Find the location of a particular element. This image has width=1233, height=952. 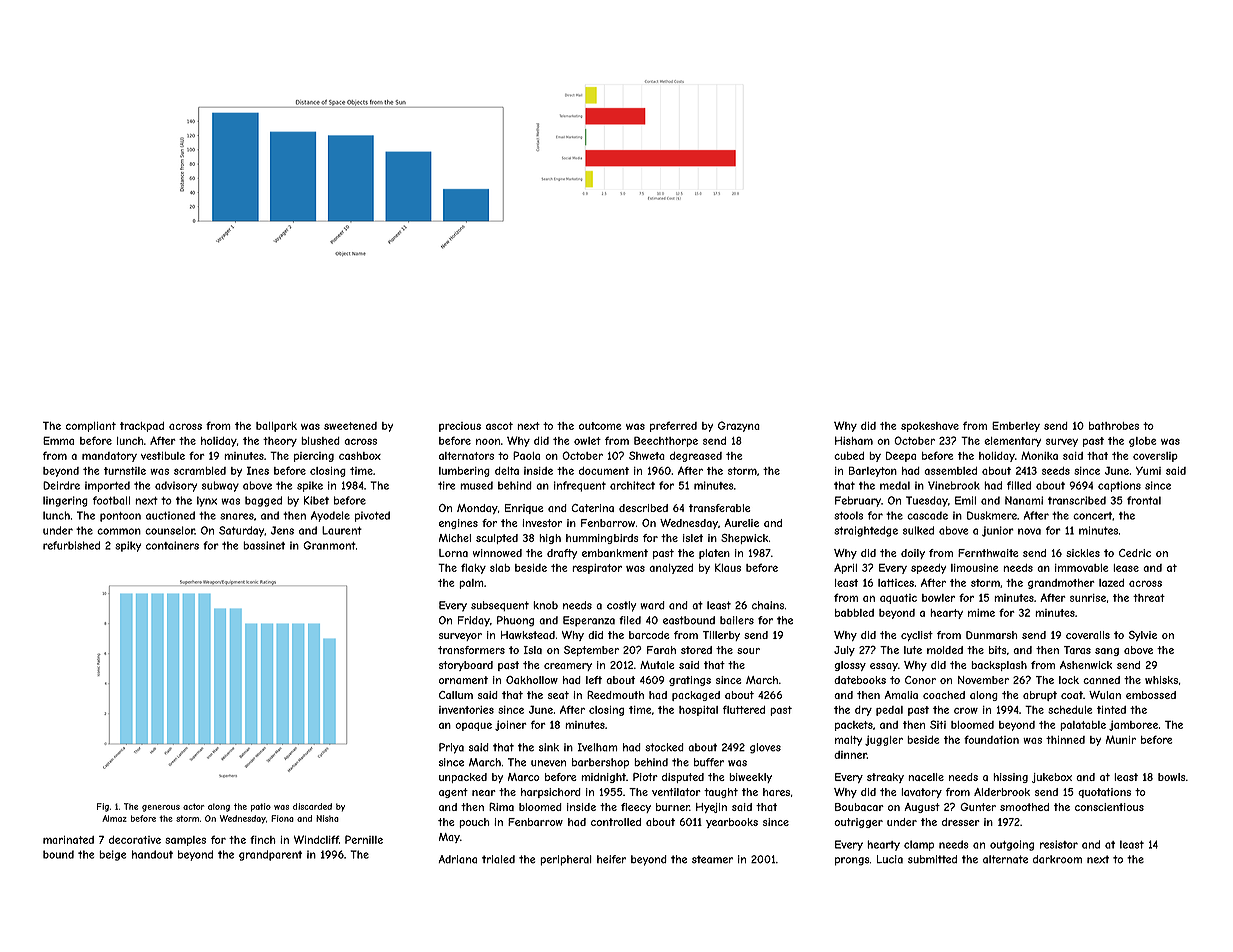

subsequent is located at coordinates (500, 606).
